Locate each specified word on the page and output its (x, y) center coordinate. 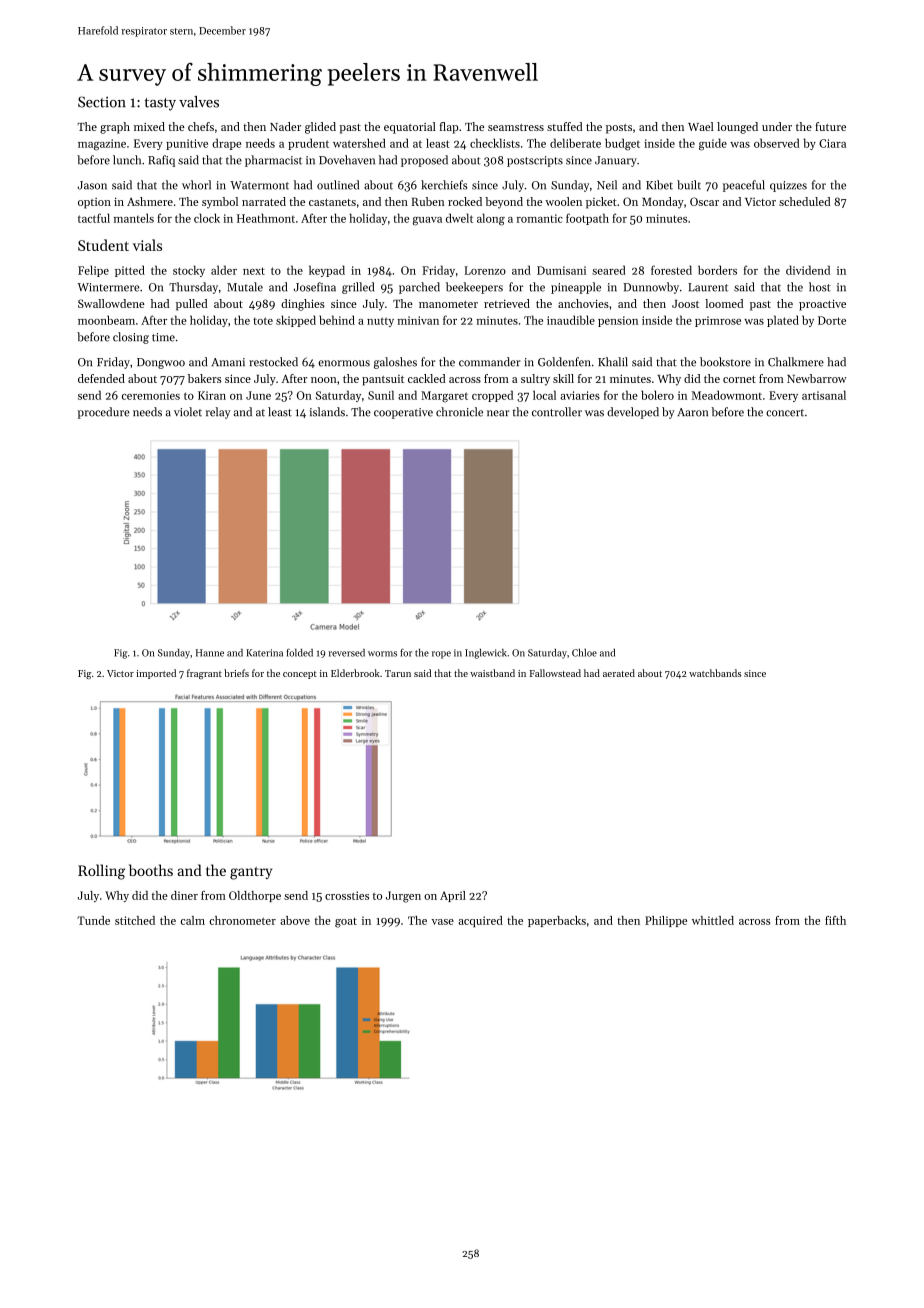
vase (442, 922)
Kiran (212, 395)
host (820, 287)
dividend (808, 270)
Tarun (398, 673)
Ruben (428, 201)
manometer (448, 304)
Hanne (210, 653)
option (94, 203)
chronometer (242, 920)
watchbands (715, 673)
